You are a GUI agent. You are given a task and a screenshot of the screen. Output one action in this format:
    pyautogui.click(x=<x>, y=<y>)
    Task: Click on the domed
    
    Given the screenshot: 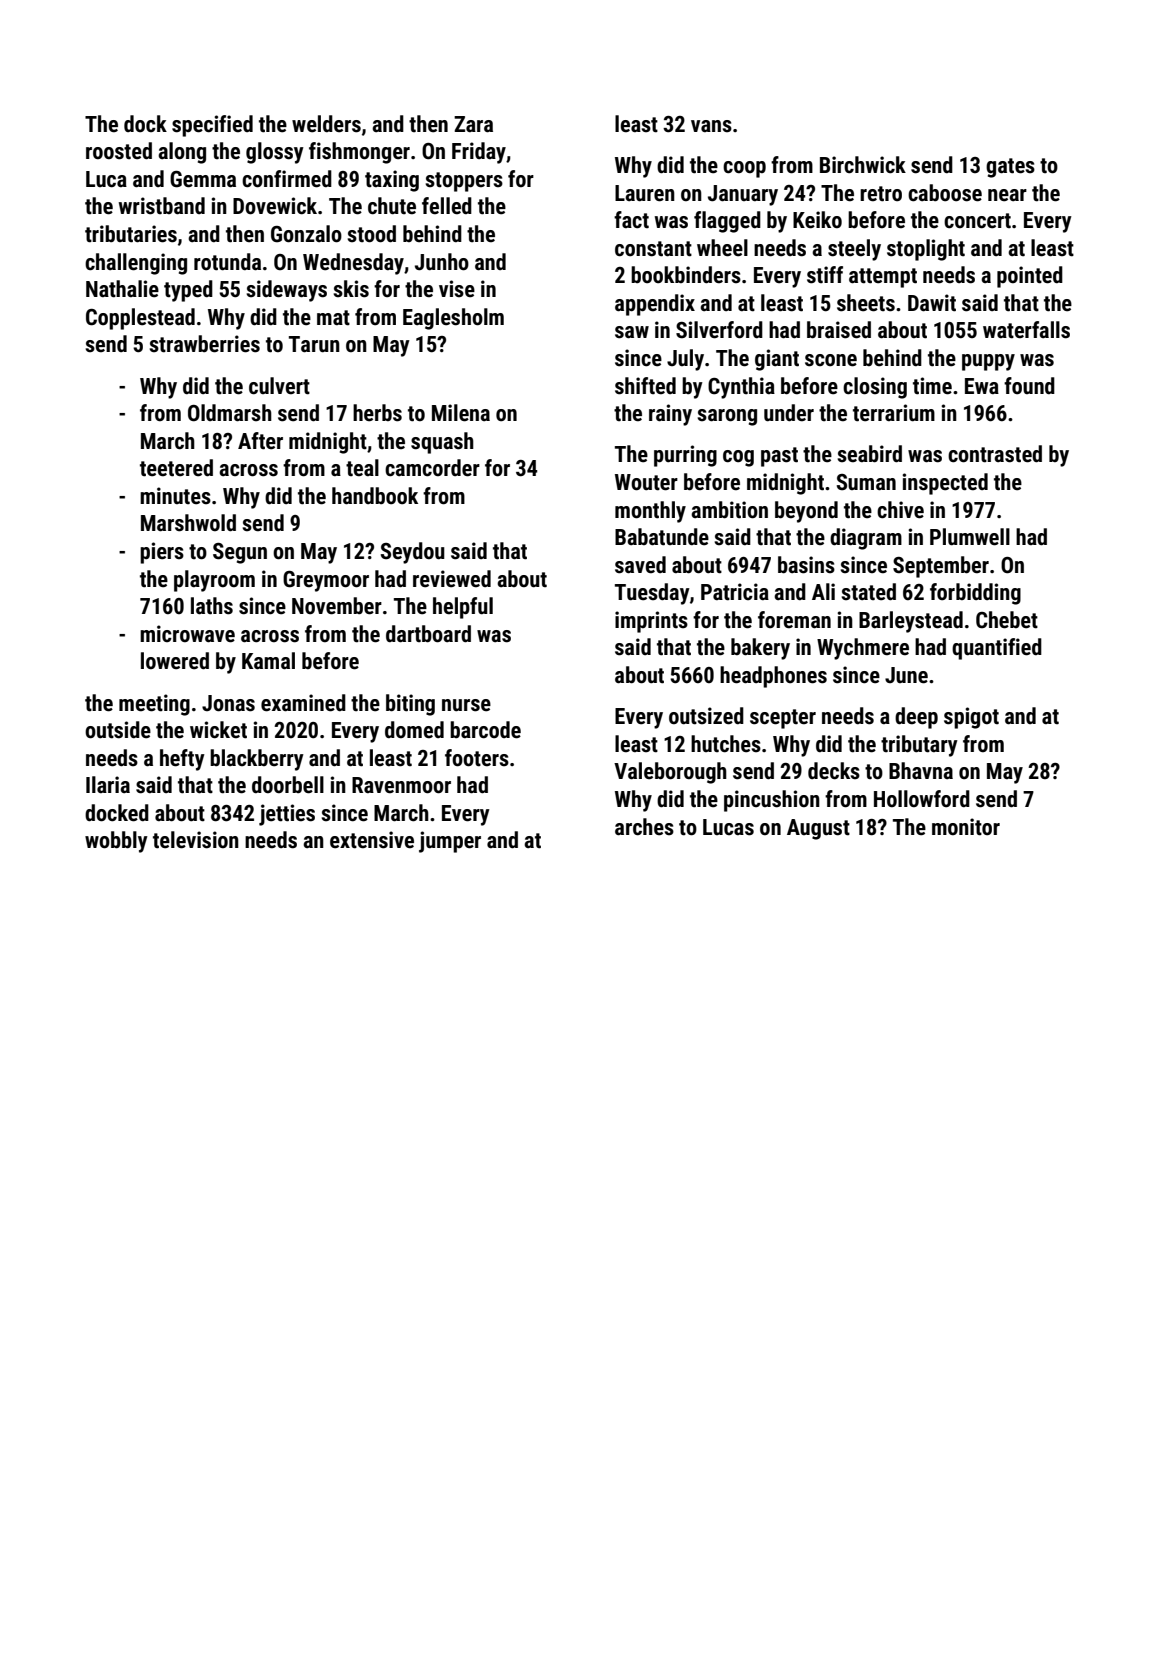 What is the action you would take?
    pyautogui.click(x=414, y=730)
